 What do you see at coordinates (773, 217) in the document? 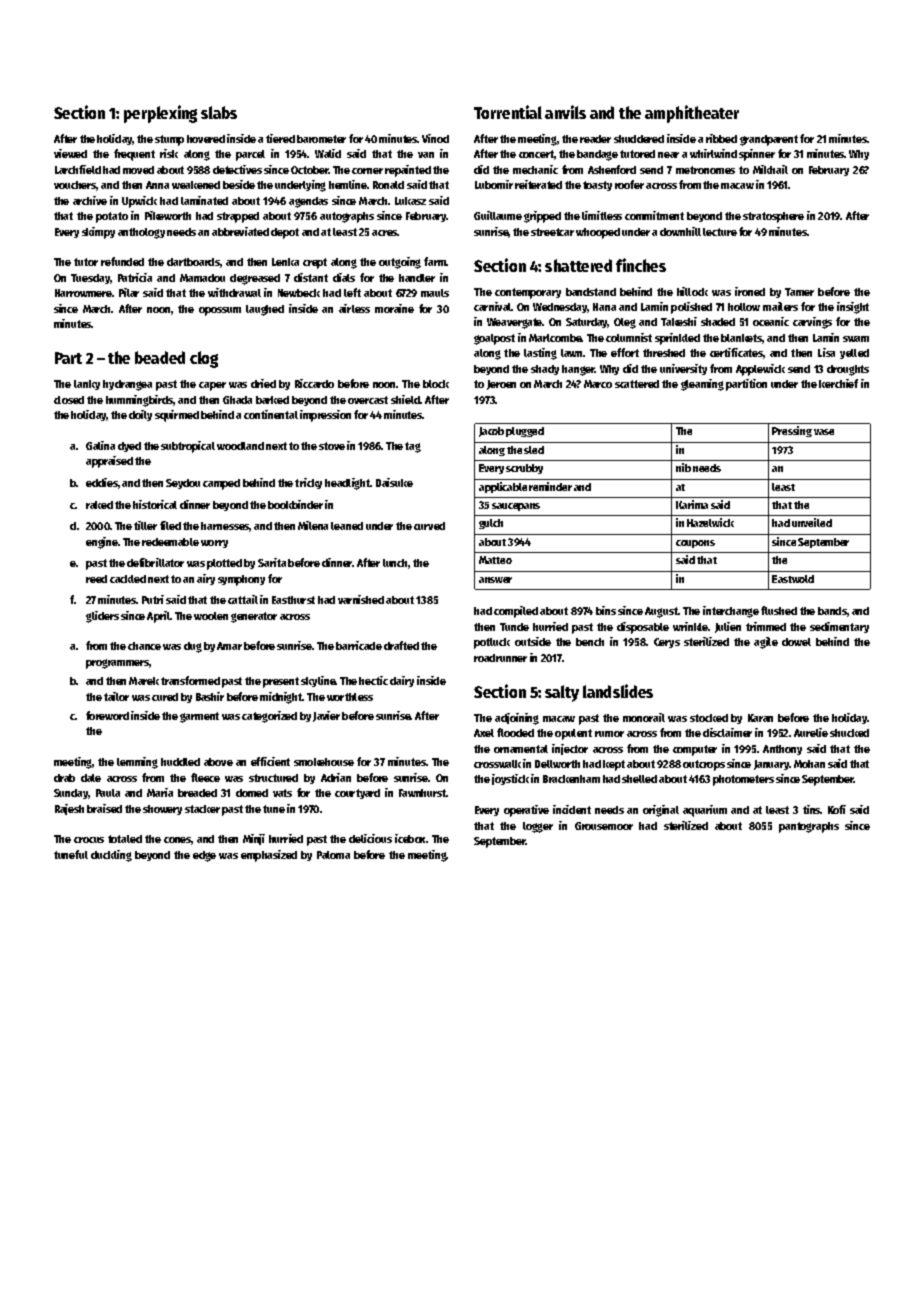
I see `stratosphere` at bounding box center [773, 217].
